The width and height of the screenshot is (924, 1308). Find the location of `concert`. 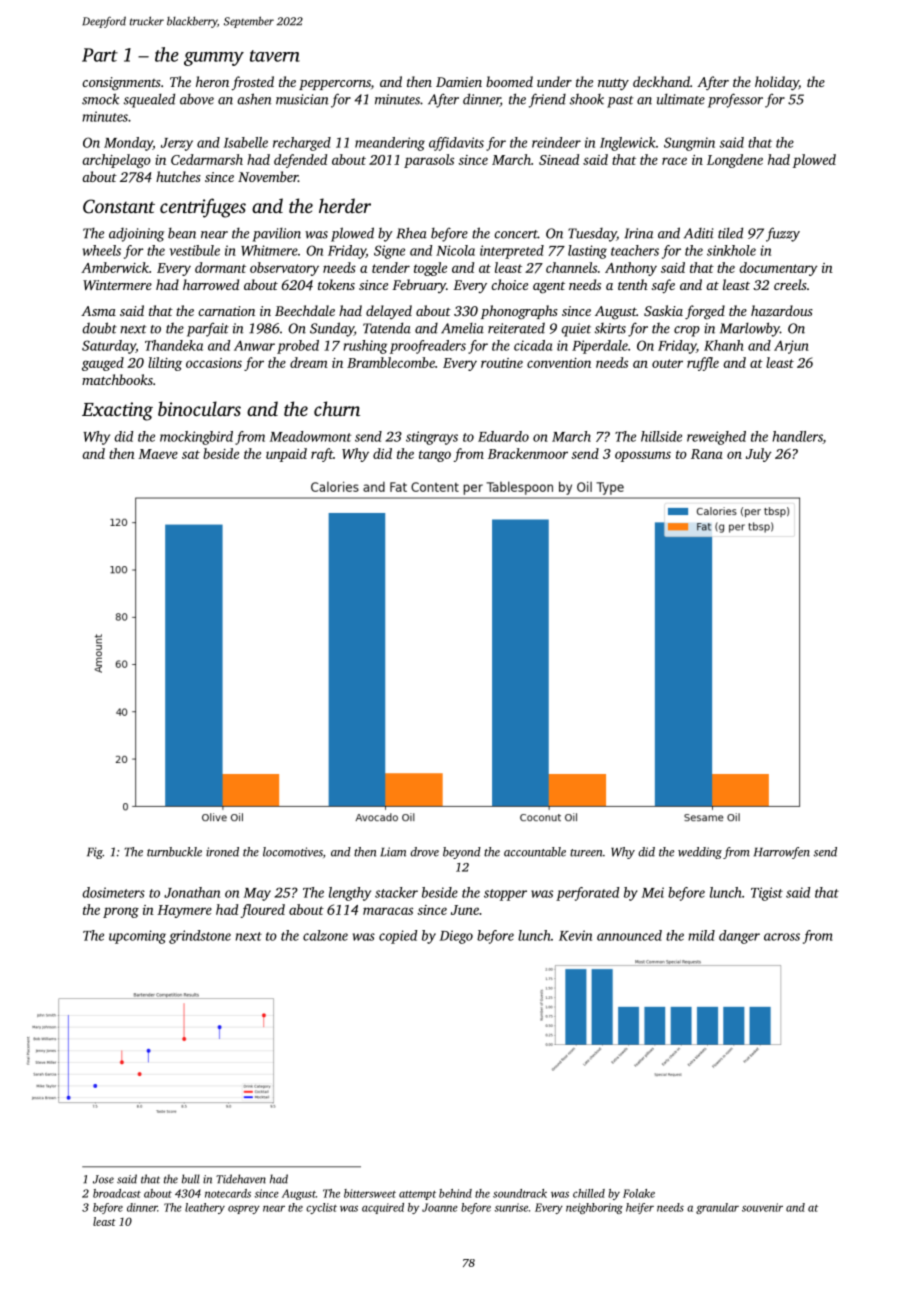

concert is located at coordinates (516, 234).
